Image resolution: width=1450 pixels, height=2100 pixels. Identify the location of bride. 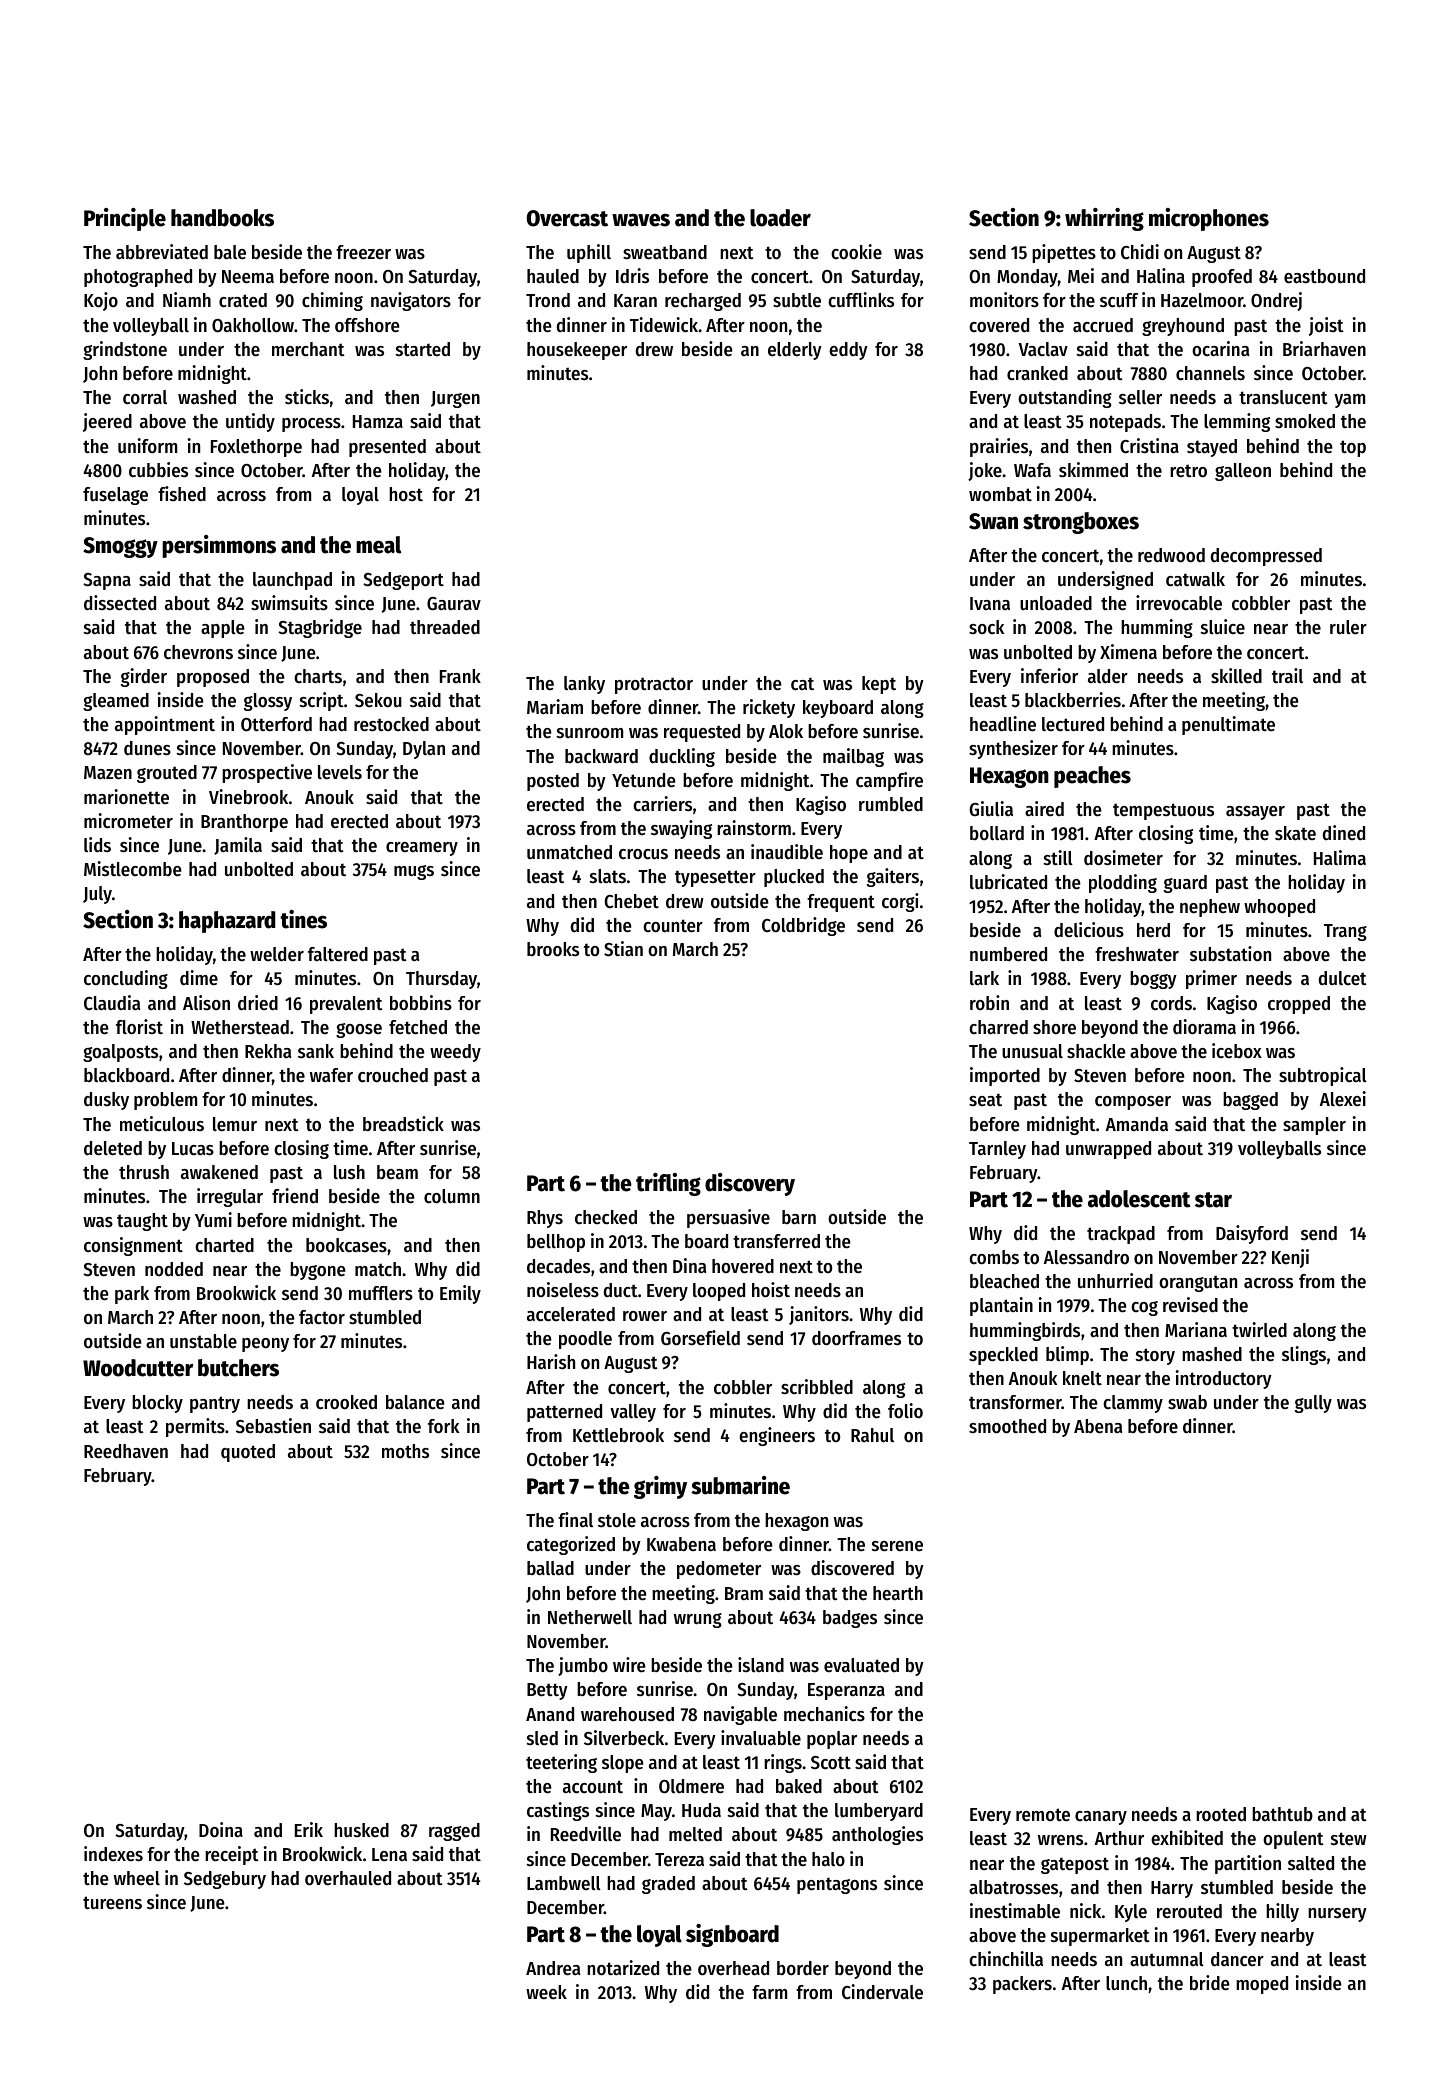
(1210, 1983).
